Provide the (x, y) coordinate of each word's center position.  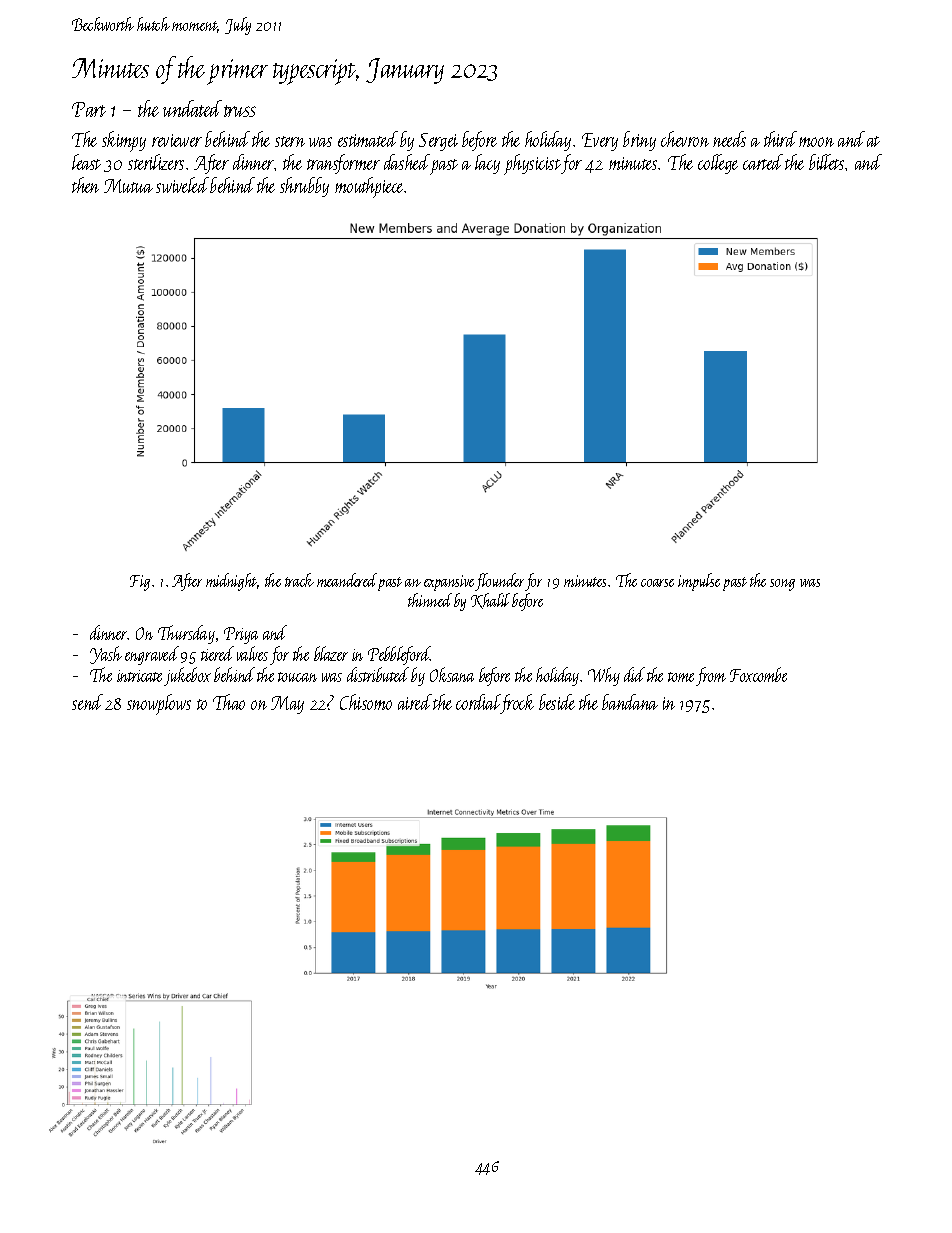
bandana (630, 702)
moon (816, 142)
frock (517, 704)
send (87, 702)
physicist (532, 164)
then (85, 185)
